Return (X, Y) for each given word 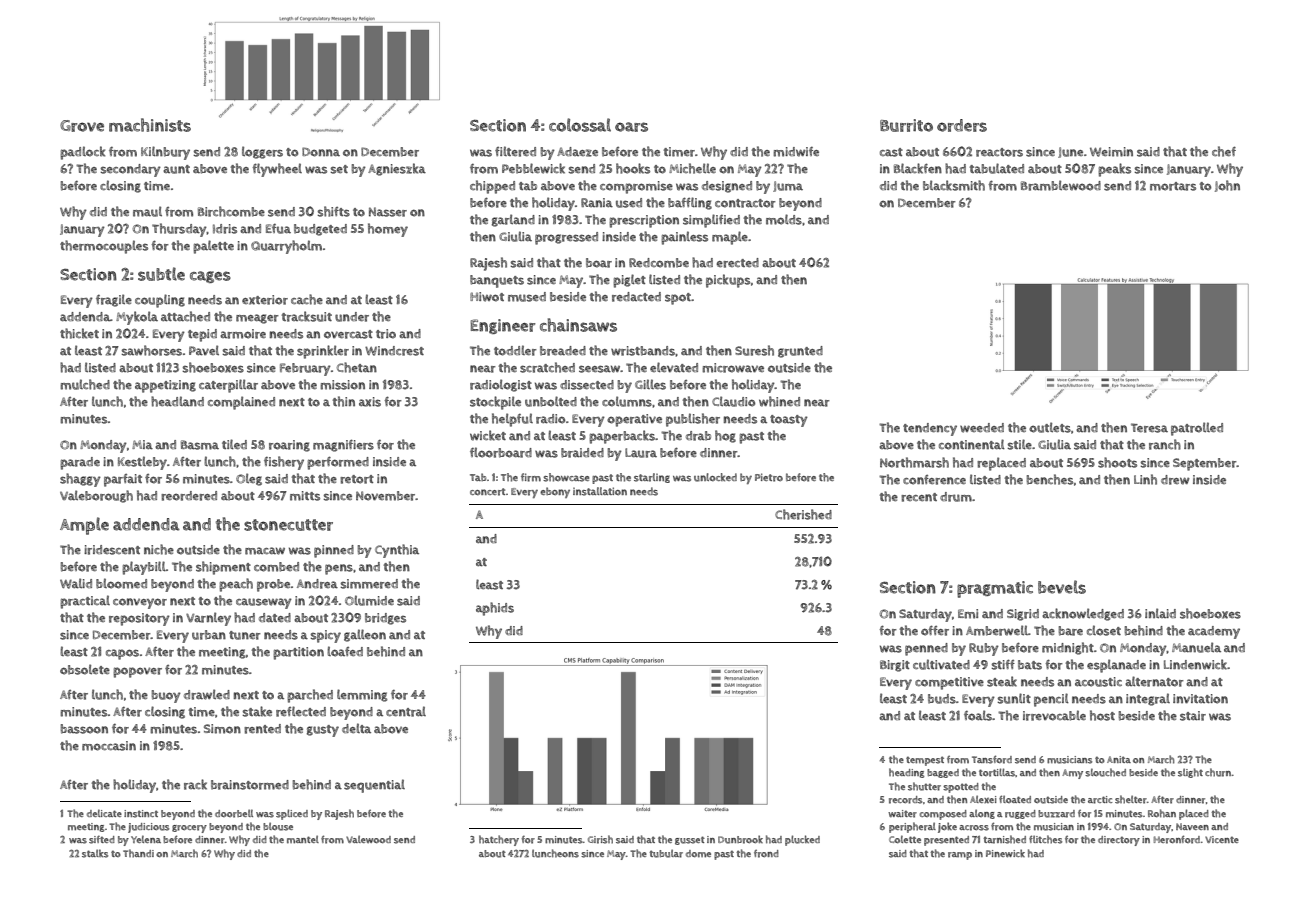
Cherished (803, 514)
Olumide (369, 600)
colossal (580, 125)
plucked (802, 840)
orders (962, 125)
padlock (82, 153)
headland (177, 401)
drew (1175, 480)
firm (531, 477)
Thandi (138, 853)
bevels (1062, 587)
